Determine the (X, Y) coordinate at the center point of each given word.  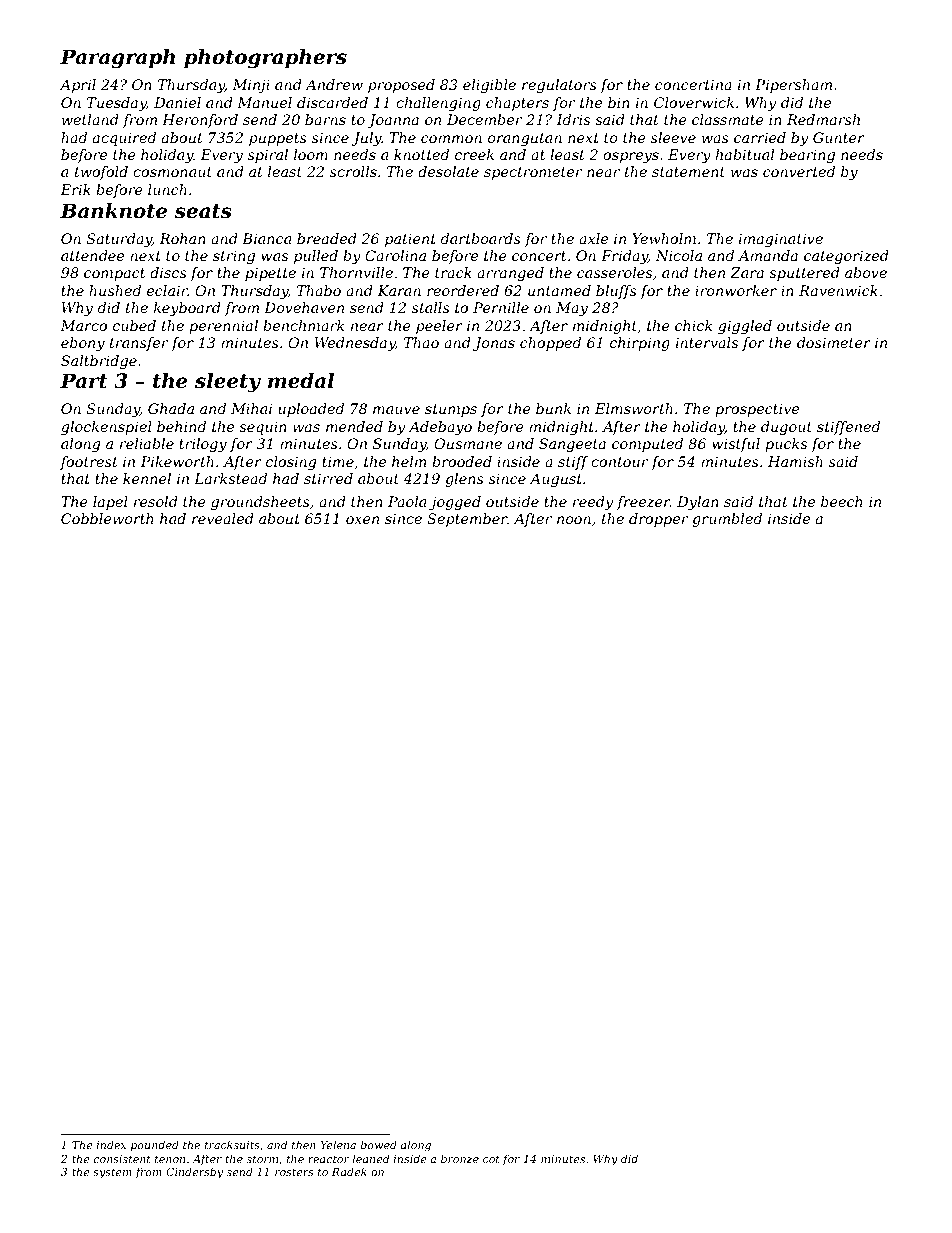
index (111, 1144)
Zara (747, 272)
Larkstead (230, 478)
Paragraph (117, 59)
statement (688, 172)
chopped (550, 344)
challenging (438, 104)
